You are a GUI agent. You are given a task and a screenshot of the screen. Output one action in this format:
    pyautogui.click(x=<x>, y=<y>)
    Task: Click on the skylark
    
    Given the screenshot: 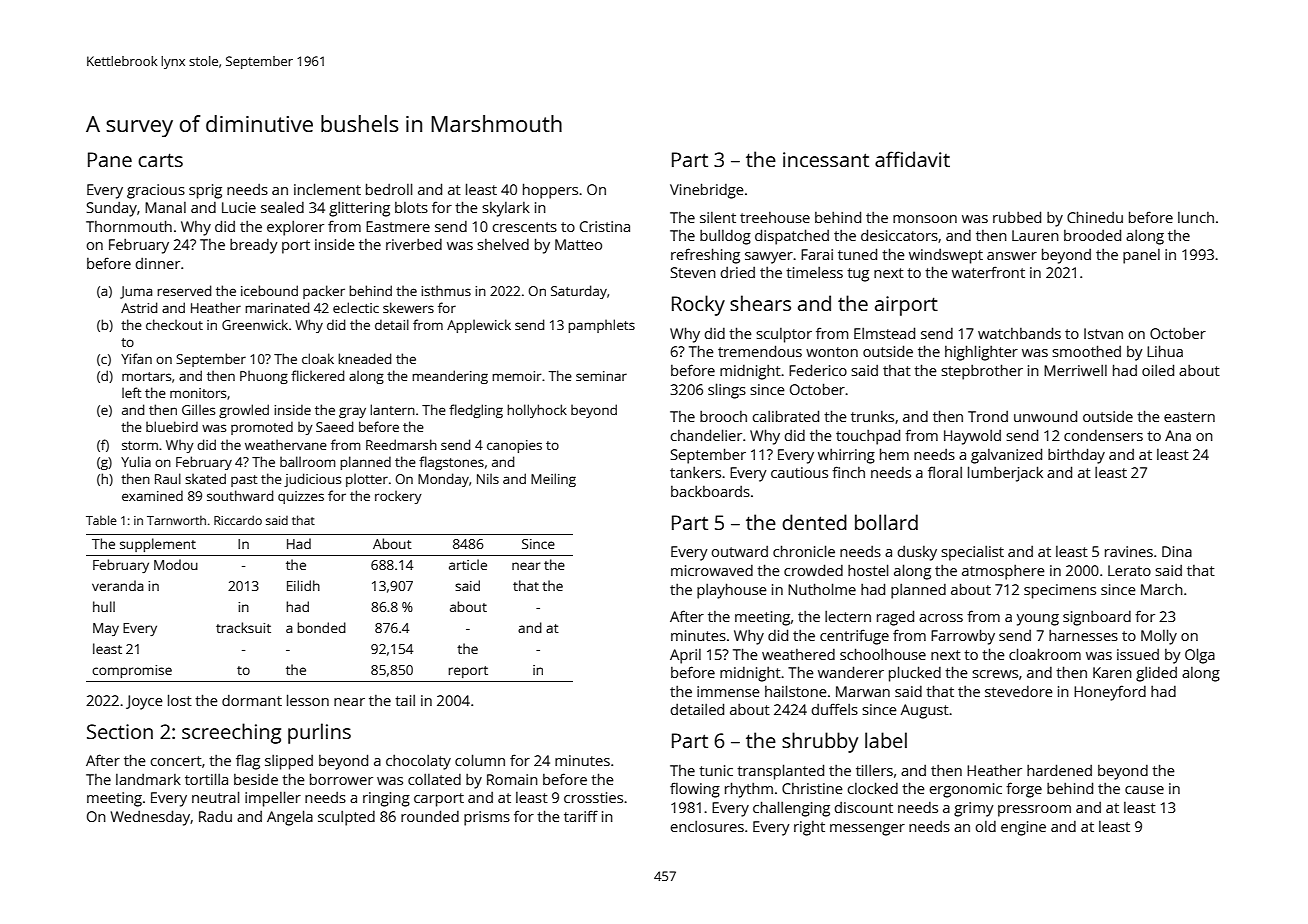 What is the action you would take?
    pyautogui.click(x=506, y=209)
